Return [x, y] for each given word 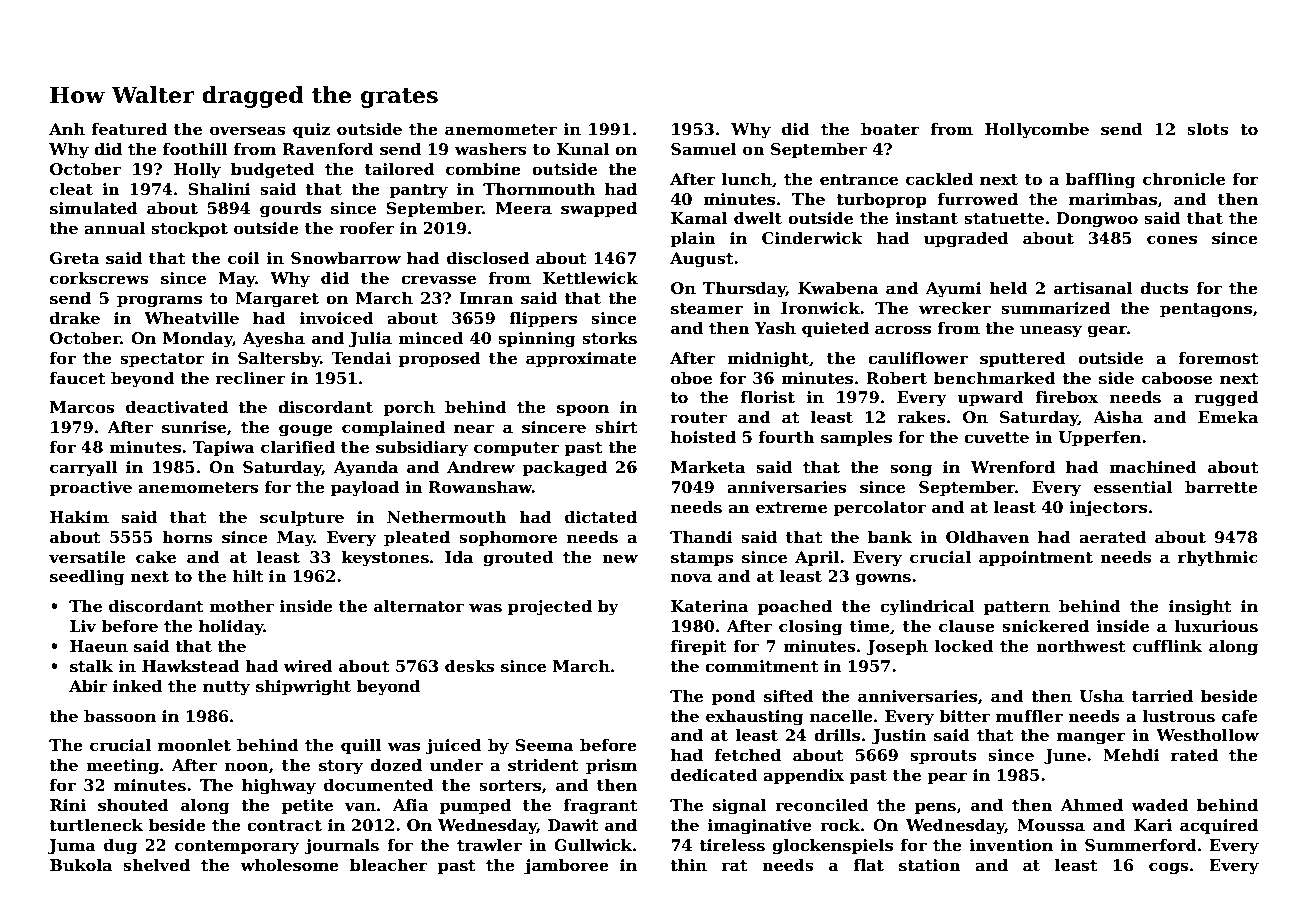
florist [768, 397]
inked [137, 686]
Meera [524, 208]
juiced [453, 747]
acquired [1219, 827]
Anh [67, 129]
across [903, 330]
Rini [68, 805]
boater [890, 129]
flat [869, 865]
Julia [370, 339]
